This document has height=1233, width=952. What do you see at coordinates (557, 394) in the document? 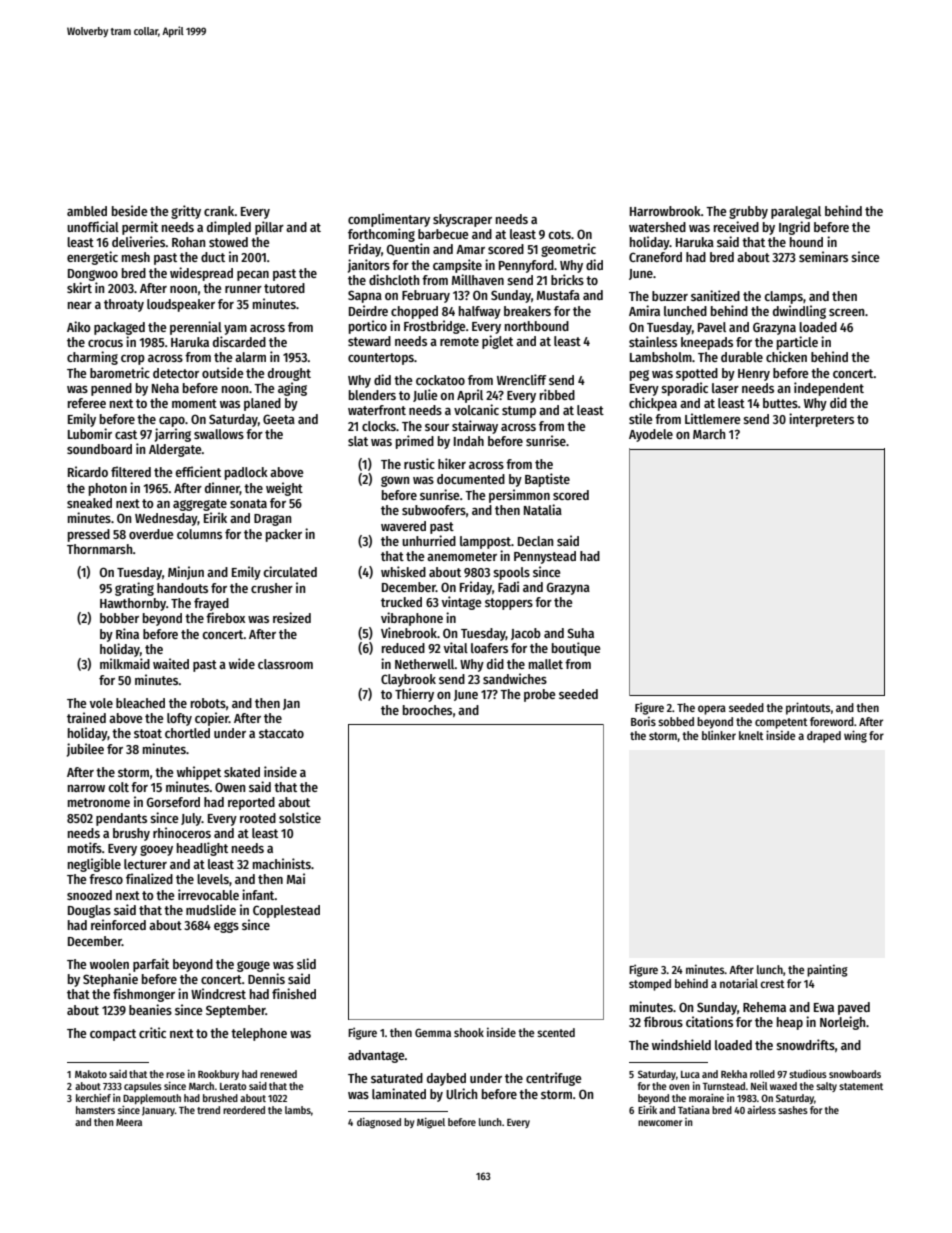
I see `ribbed` at bounding box center [557, 394].
